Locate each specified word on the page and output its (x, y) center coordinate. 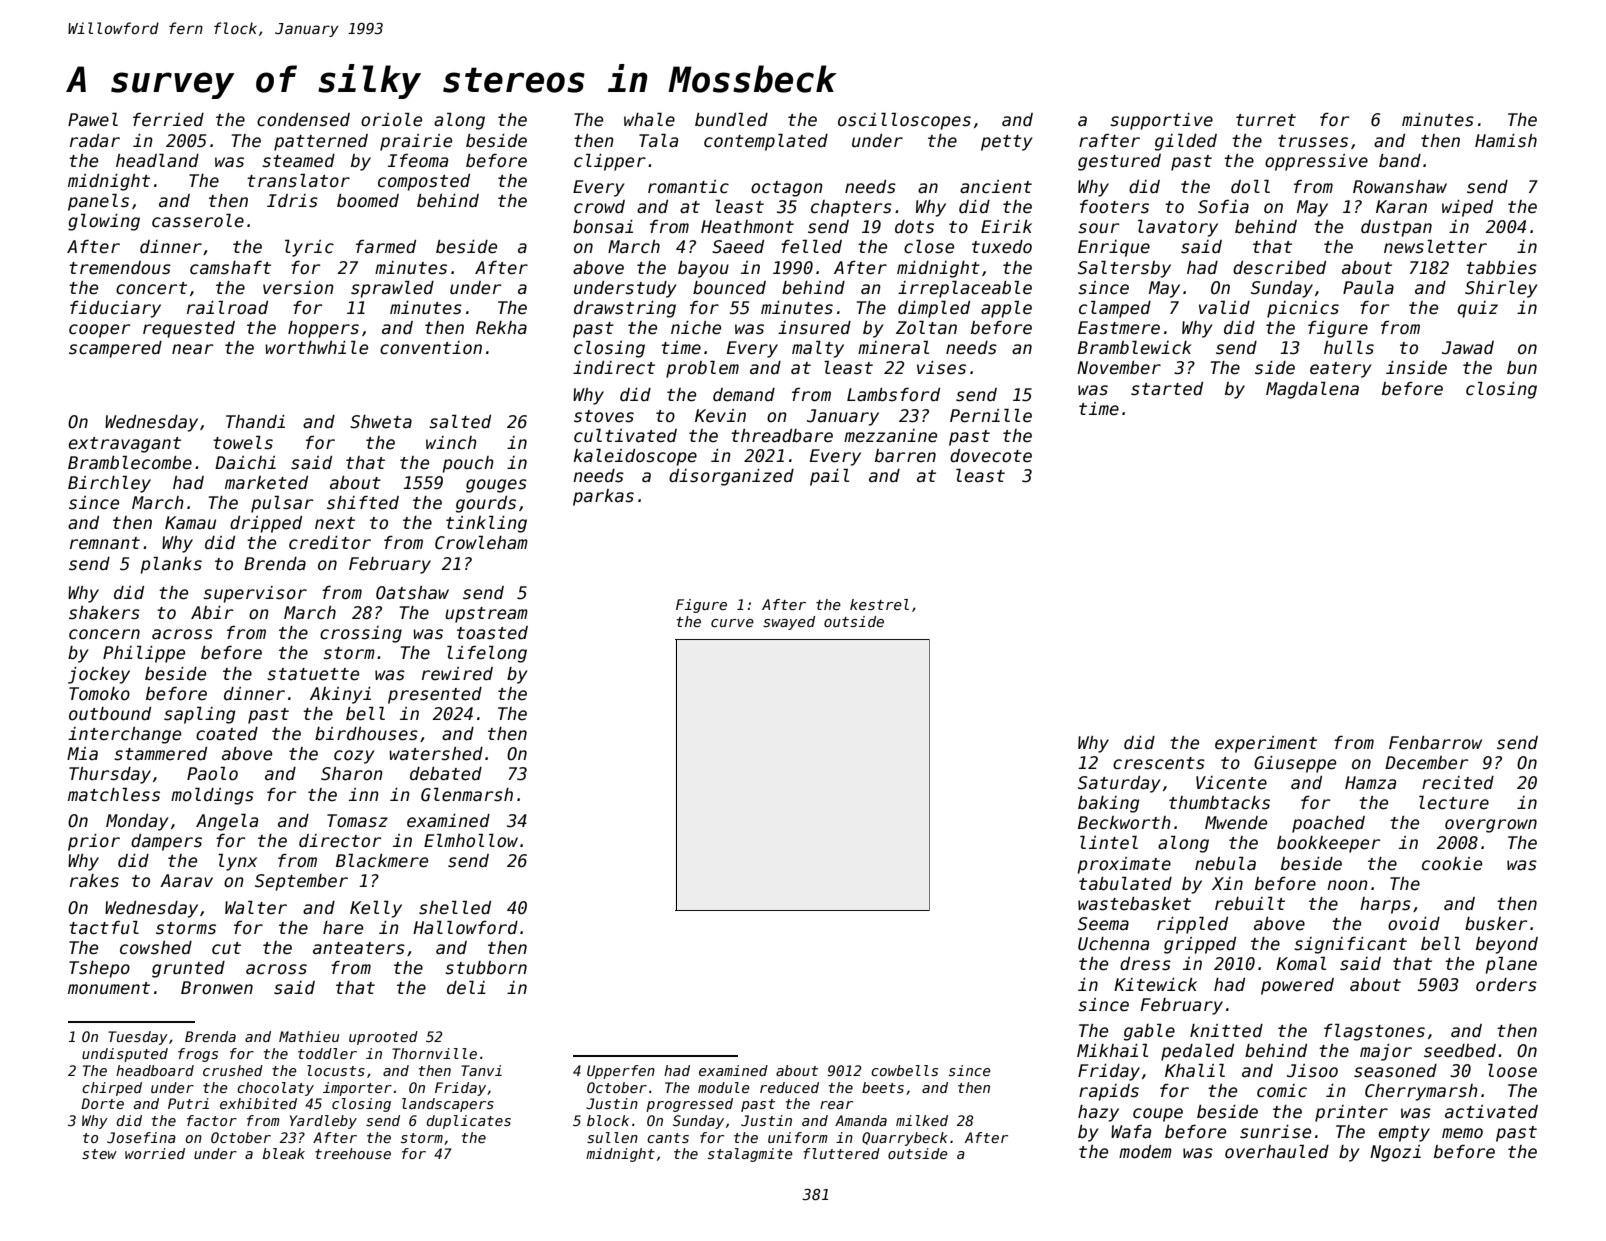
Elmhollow (471, 840)
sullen (612, 1137)
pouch (468, 464)
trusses (1313, 141)
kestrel (879, 604)
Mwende (1236, 823)
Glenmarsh (467, 795)
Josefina (141, 1137)
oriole (391, 120)
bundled (731, 120)
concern (104, 634)
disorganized (731, 477)
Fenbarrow (1435, 743)
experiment (1266, 744)
